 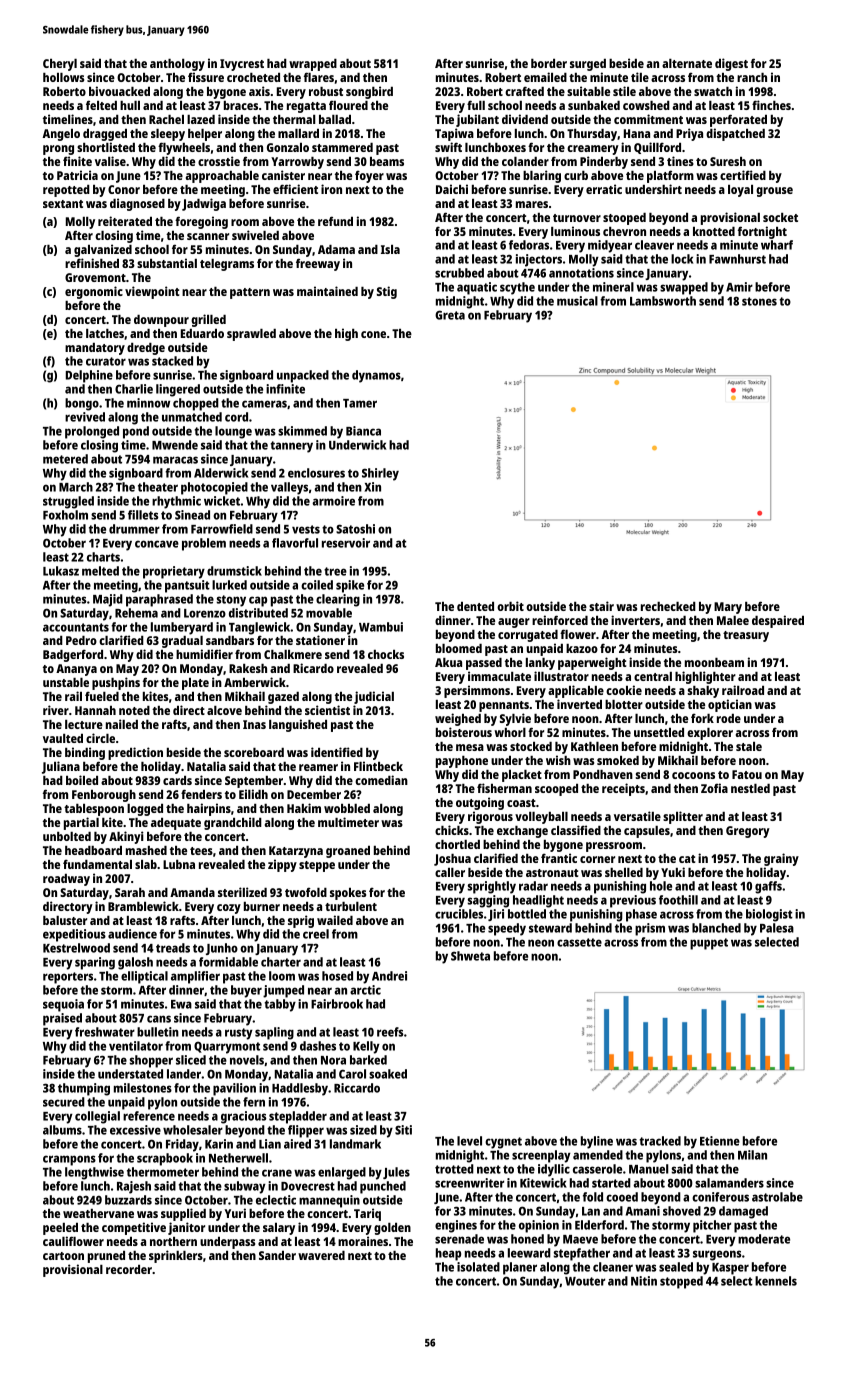 I want to click on flavorful, so click(x=295, y=543).
